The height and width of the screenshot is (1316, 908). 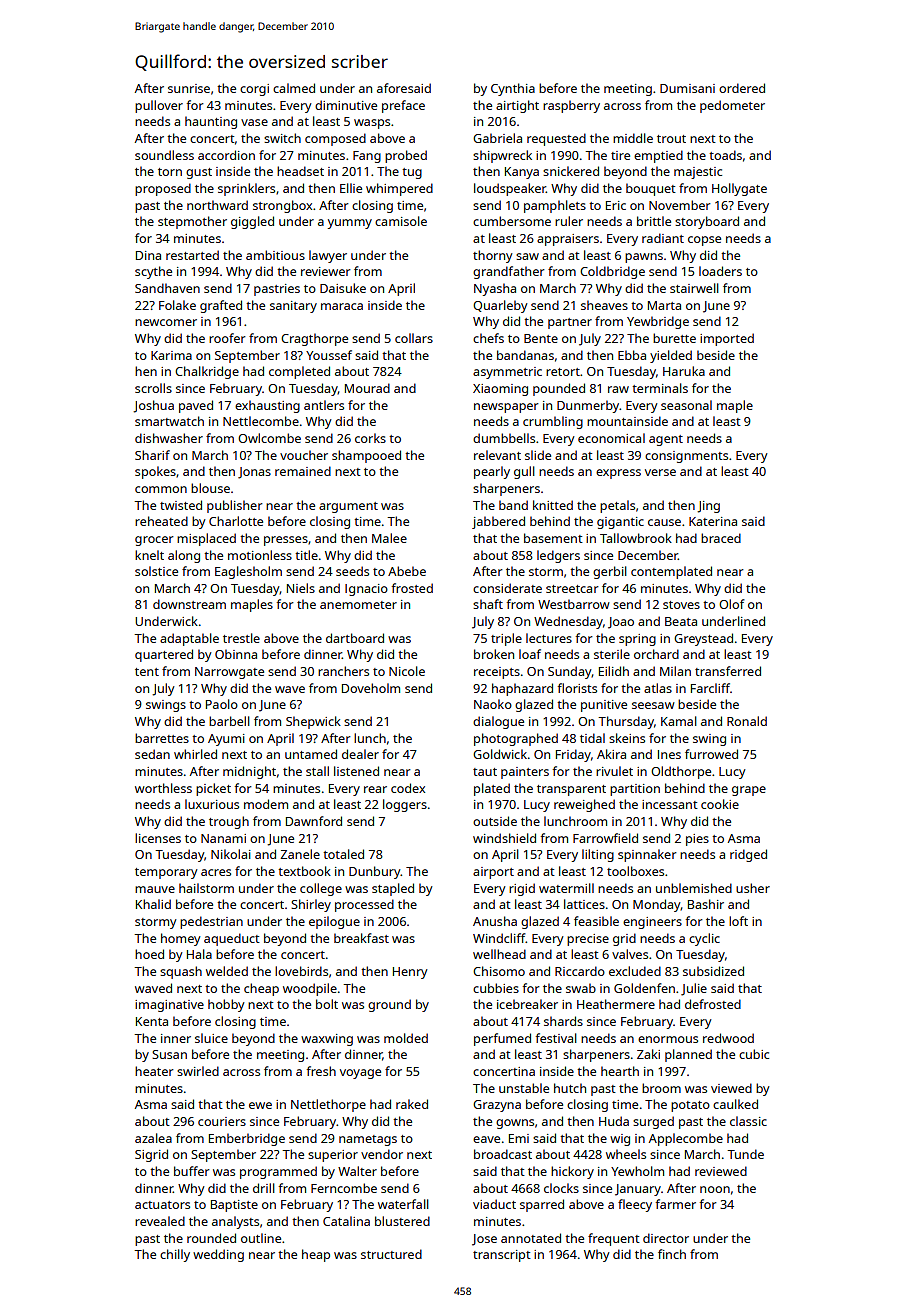 I want to click on Shirley, so click(x=311, y=905).
